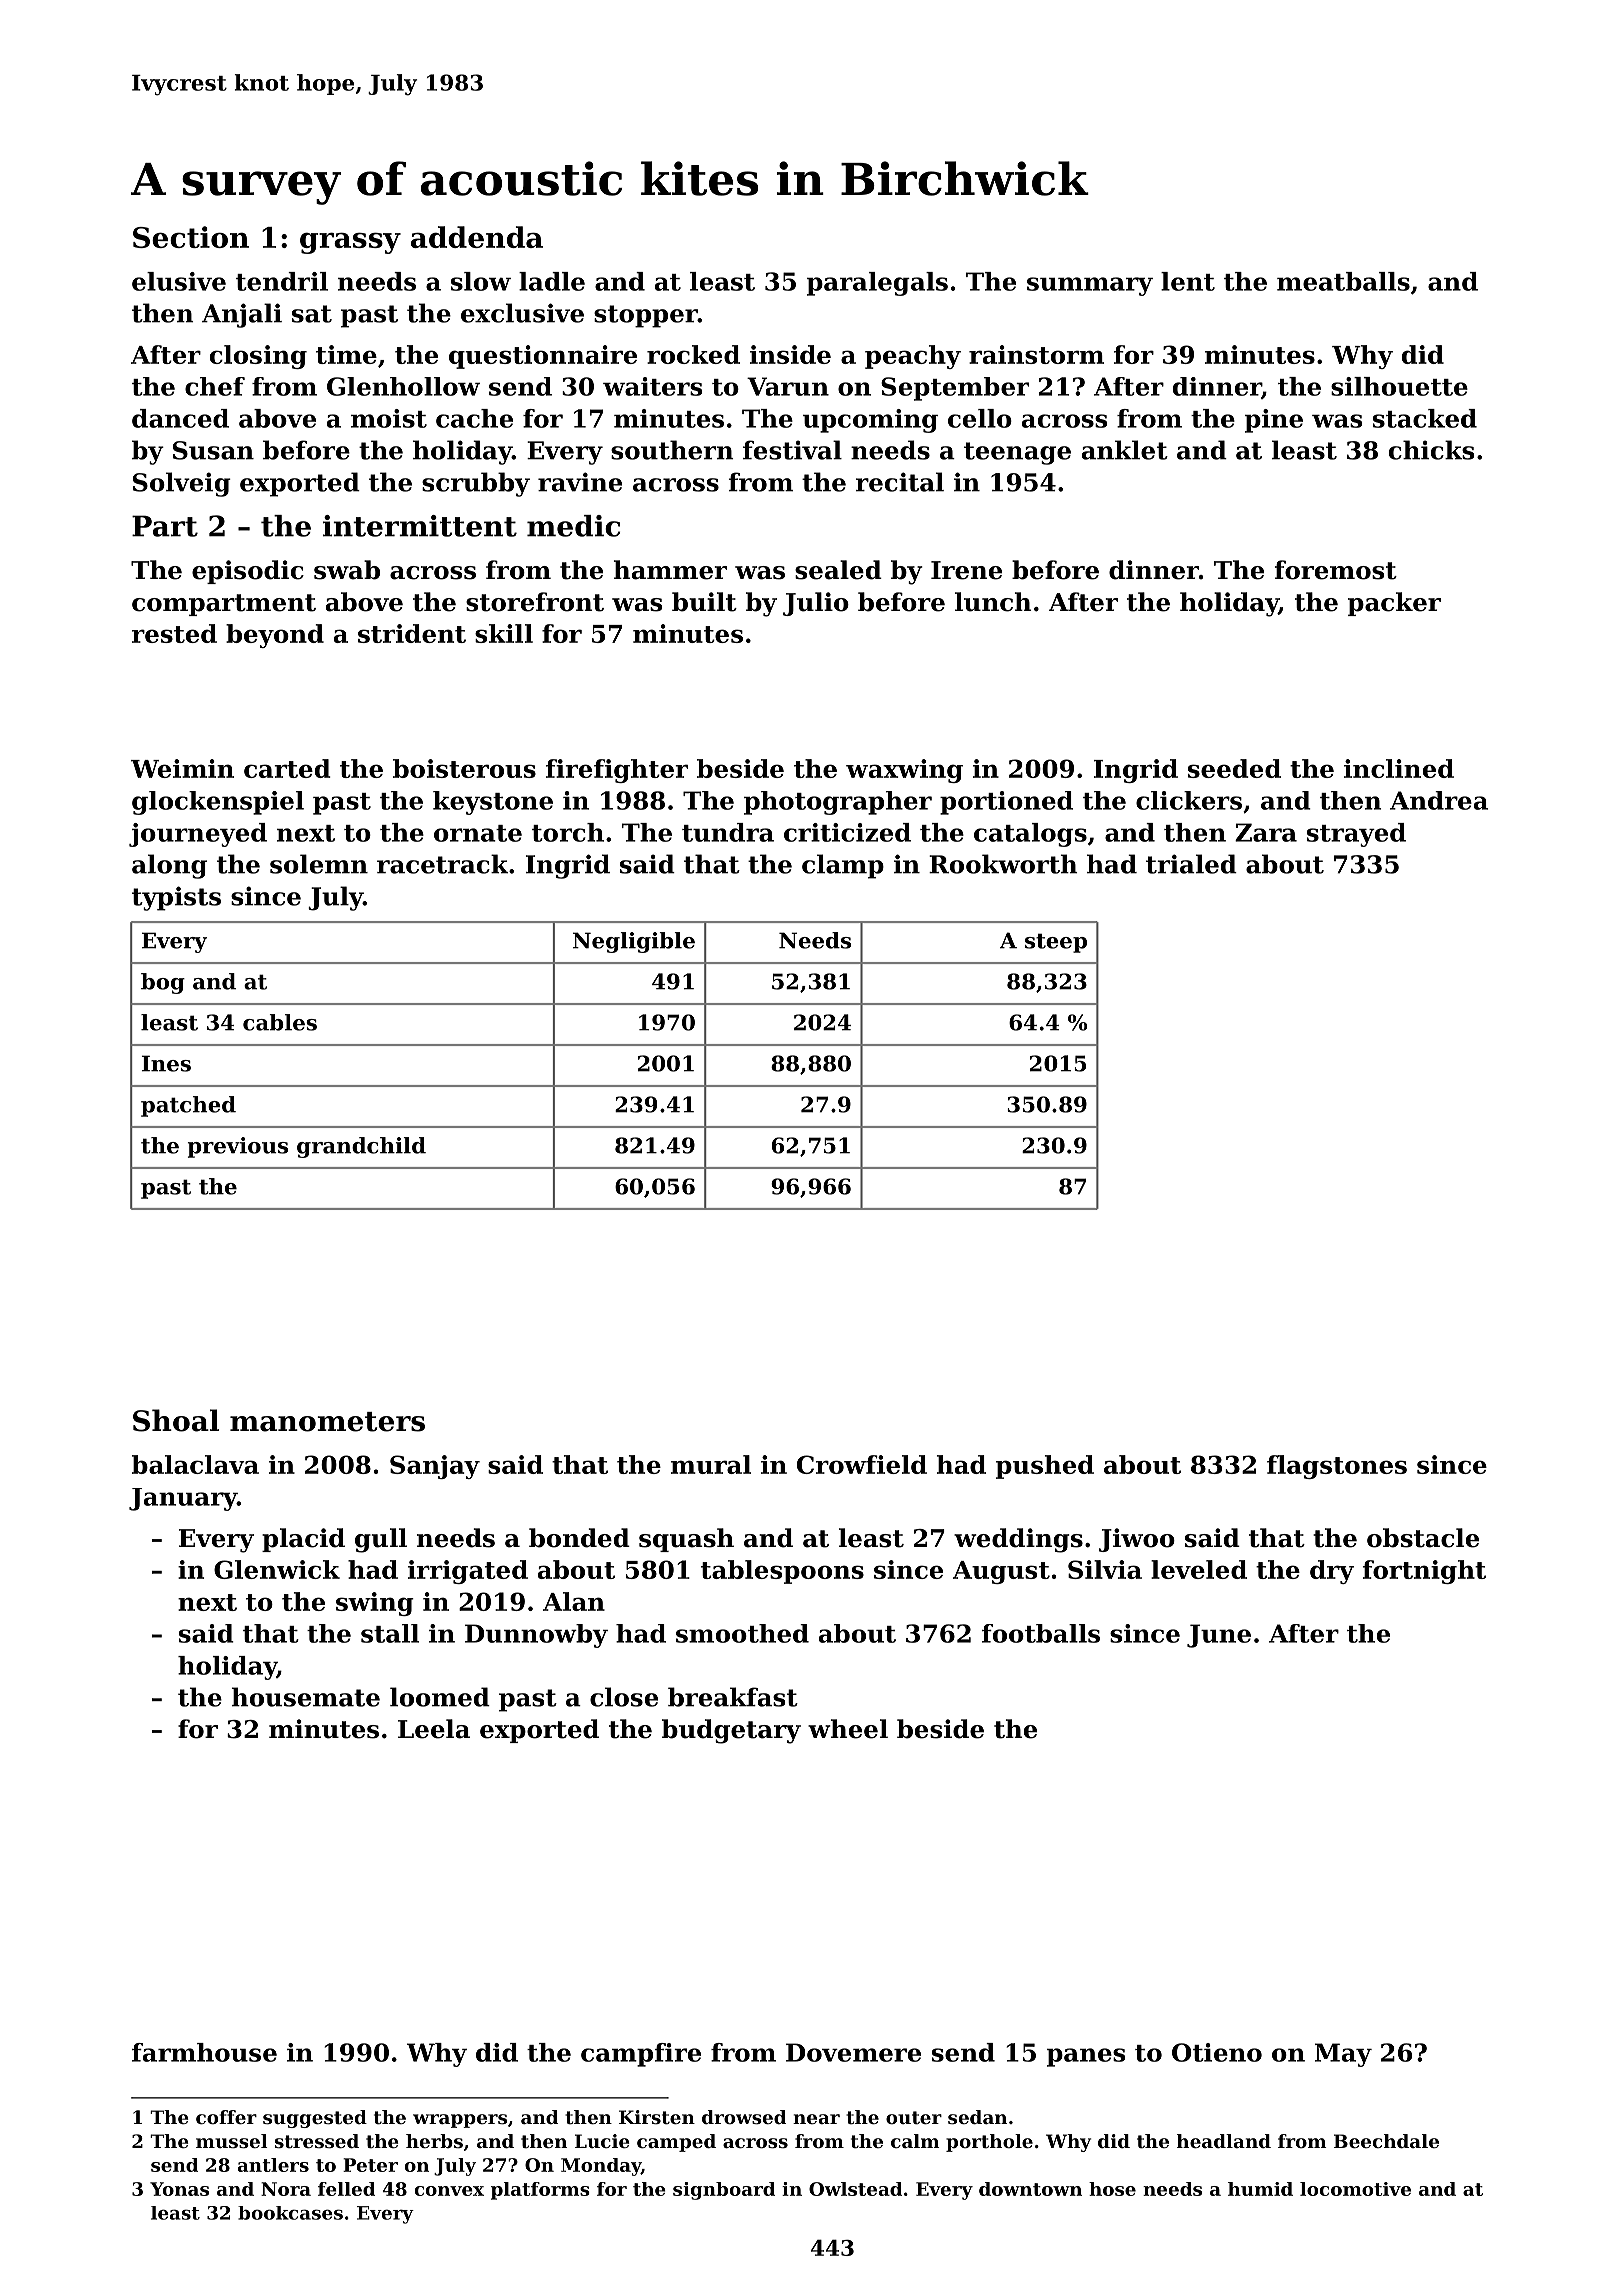  Describe the element at coordinates (731, 1731) in the page. I see `budgetary` at that location.
